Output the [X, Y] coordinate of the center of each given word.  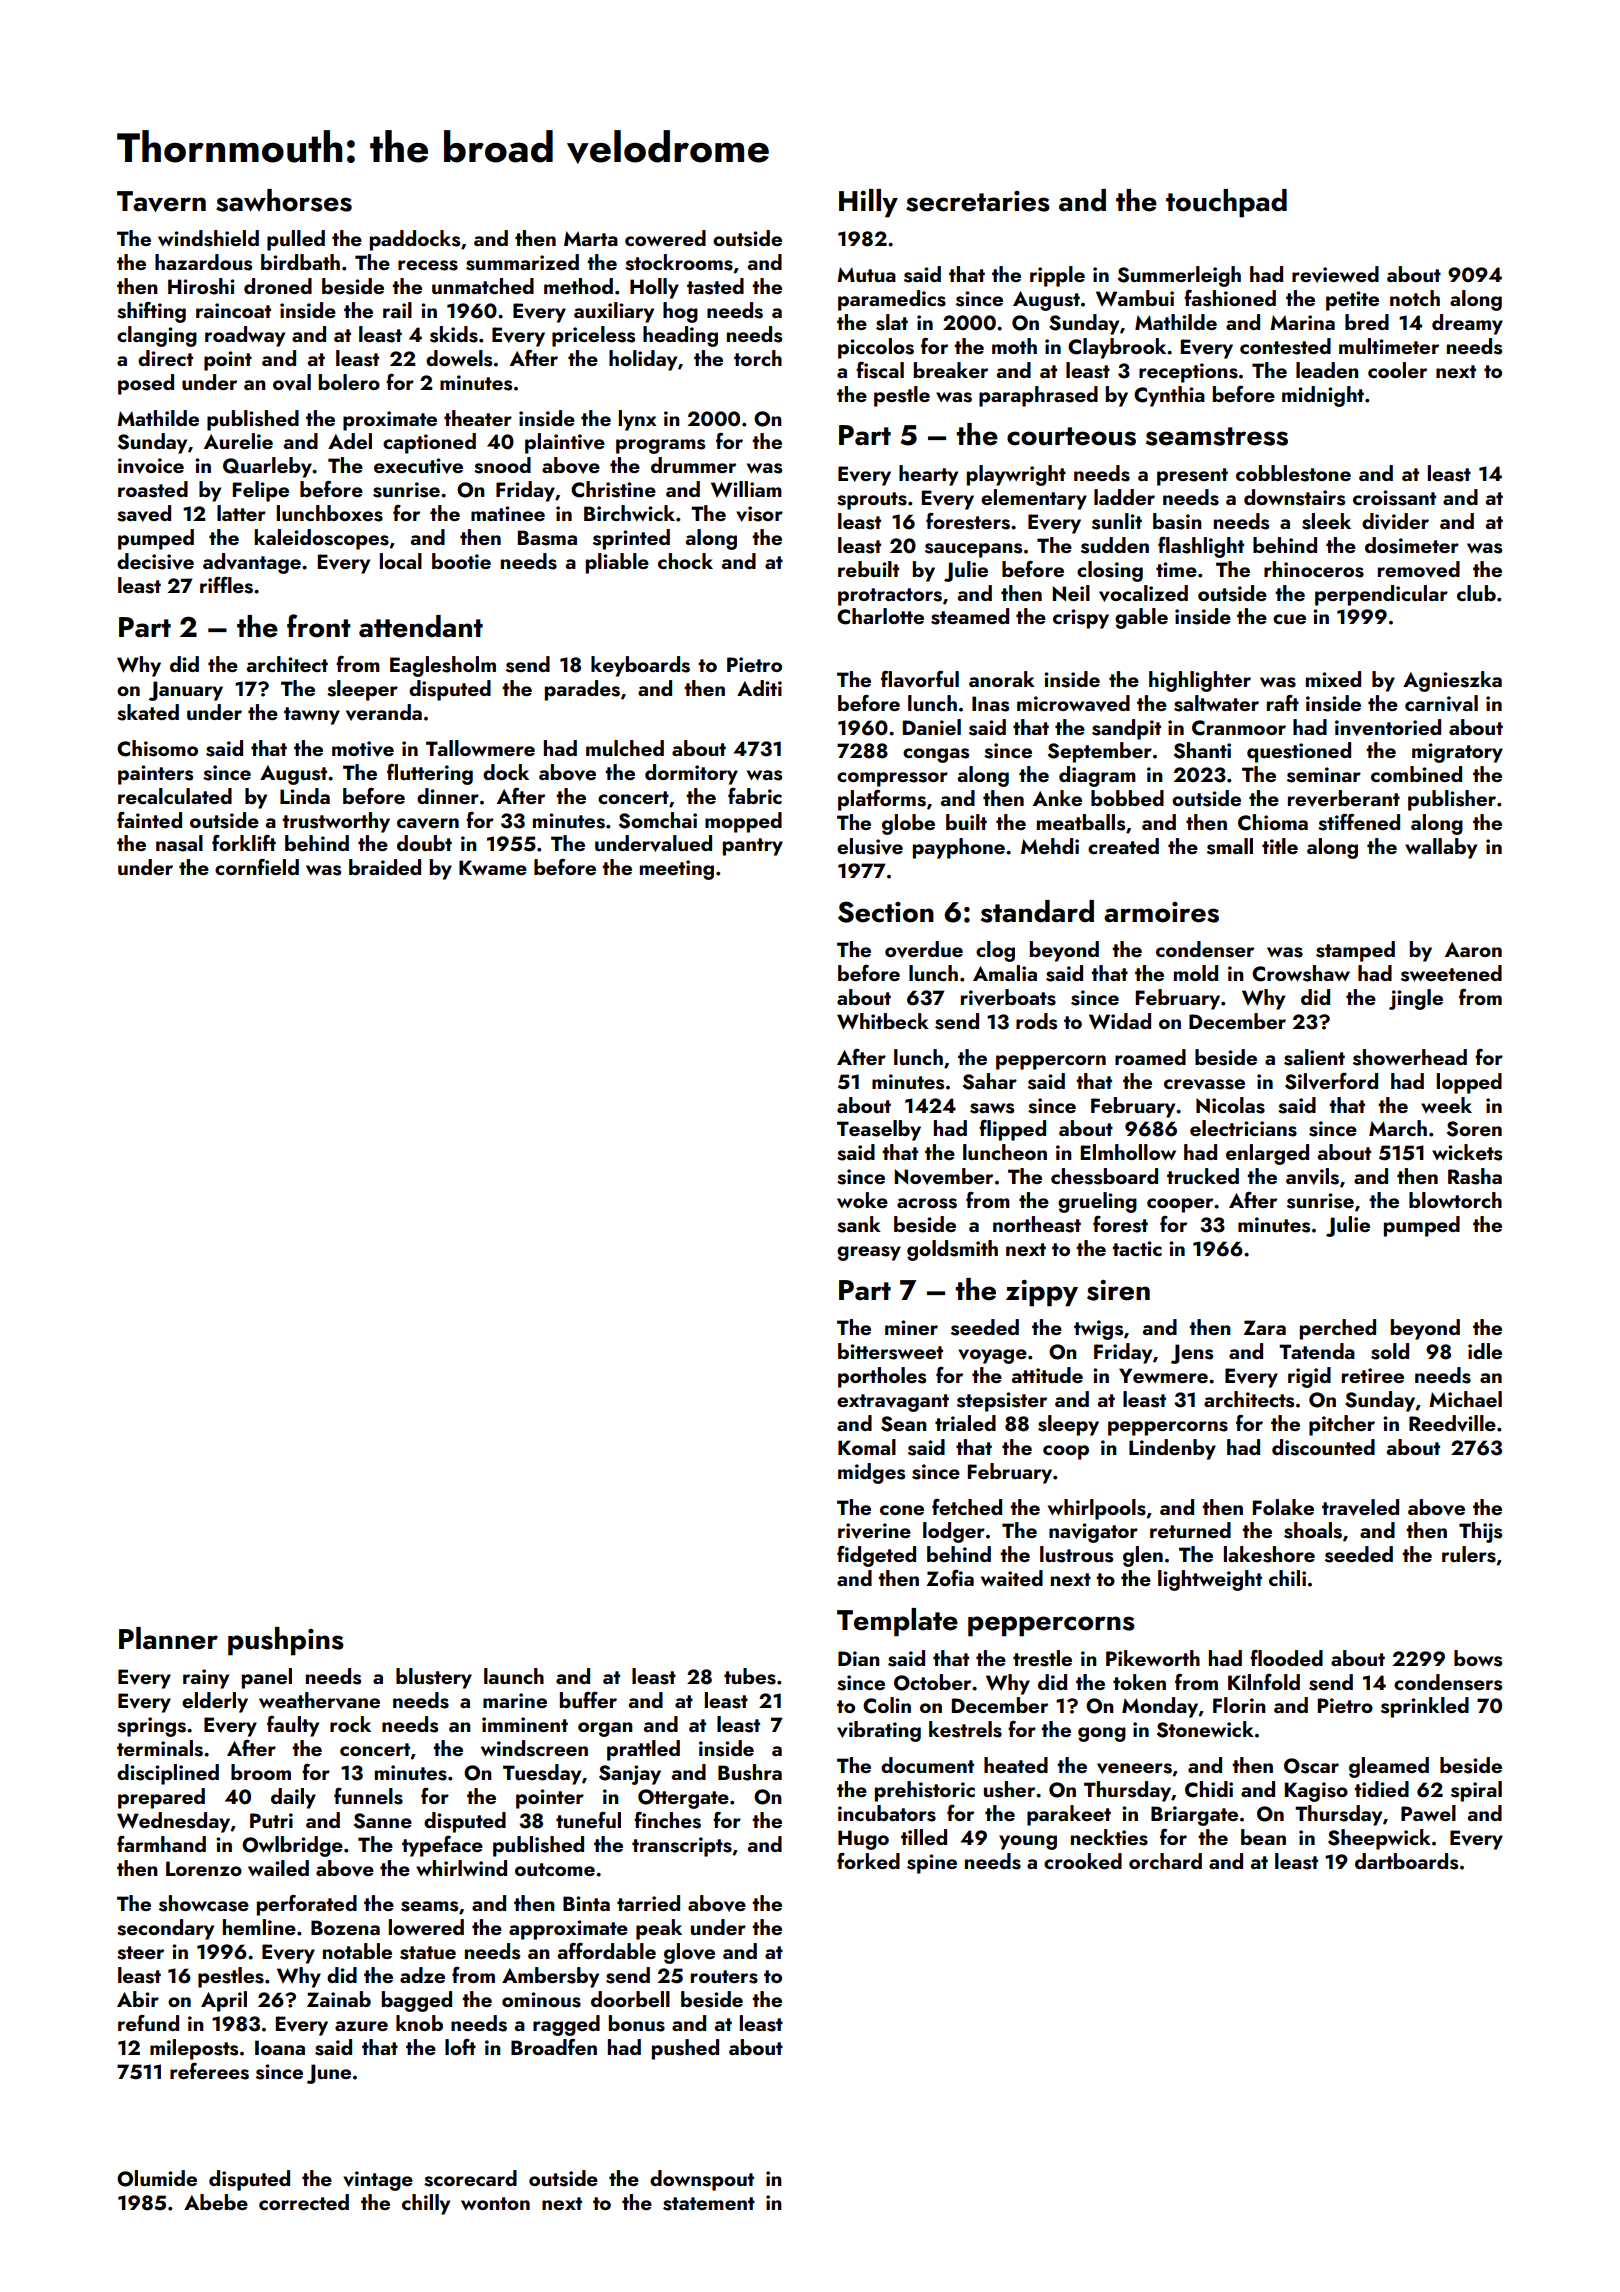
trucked [1203, 1176]
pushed [685, 2049]
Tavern [161, 201]
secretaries [978, 201]
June [329, 2074]
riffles [226, 585]
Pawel [1428, 1813]
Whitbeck [883, 1021]
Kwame [493, 867]
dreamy [1467, 324]
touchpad [1226, 203]
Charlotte [880, 616]
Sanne [383, 1821]
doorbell [630, 1999]
